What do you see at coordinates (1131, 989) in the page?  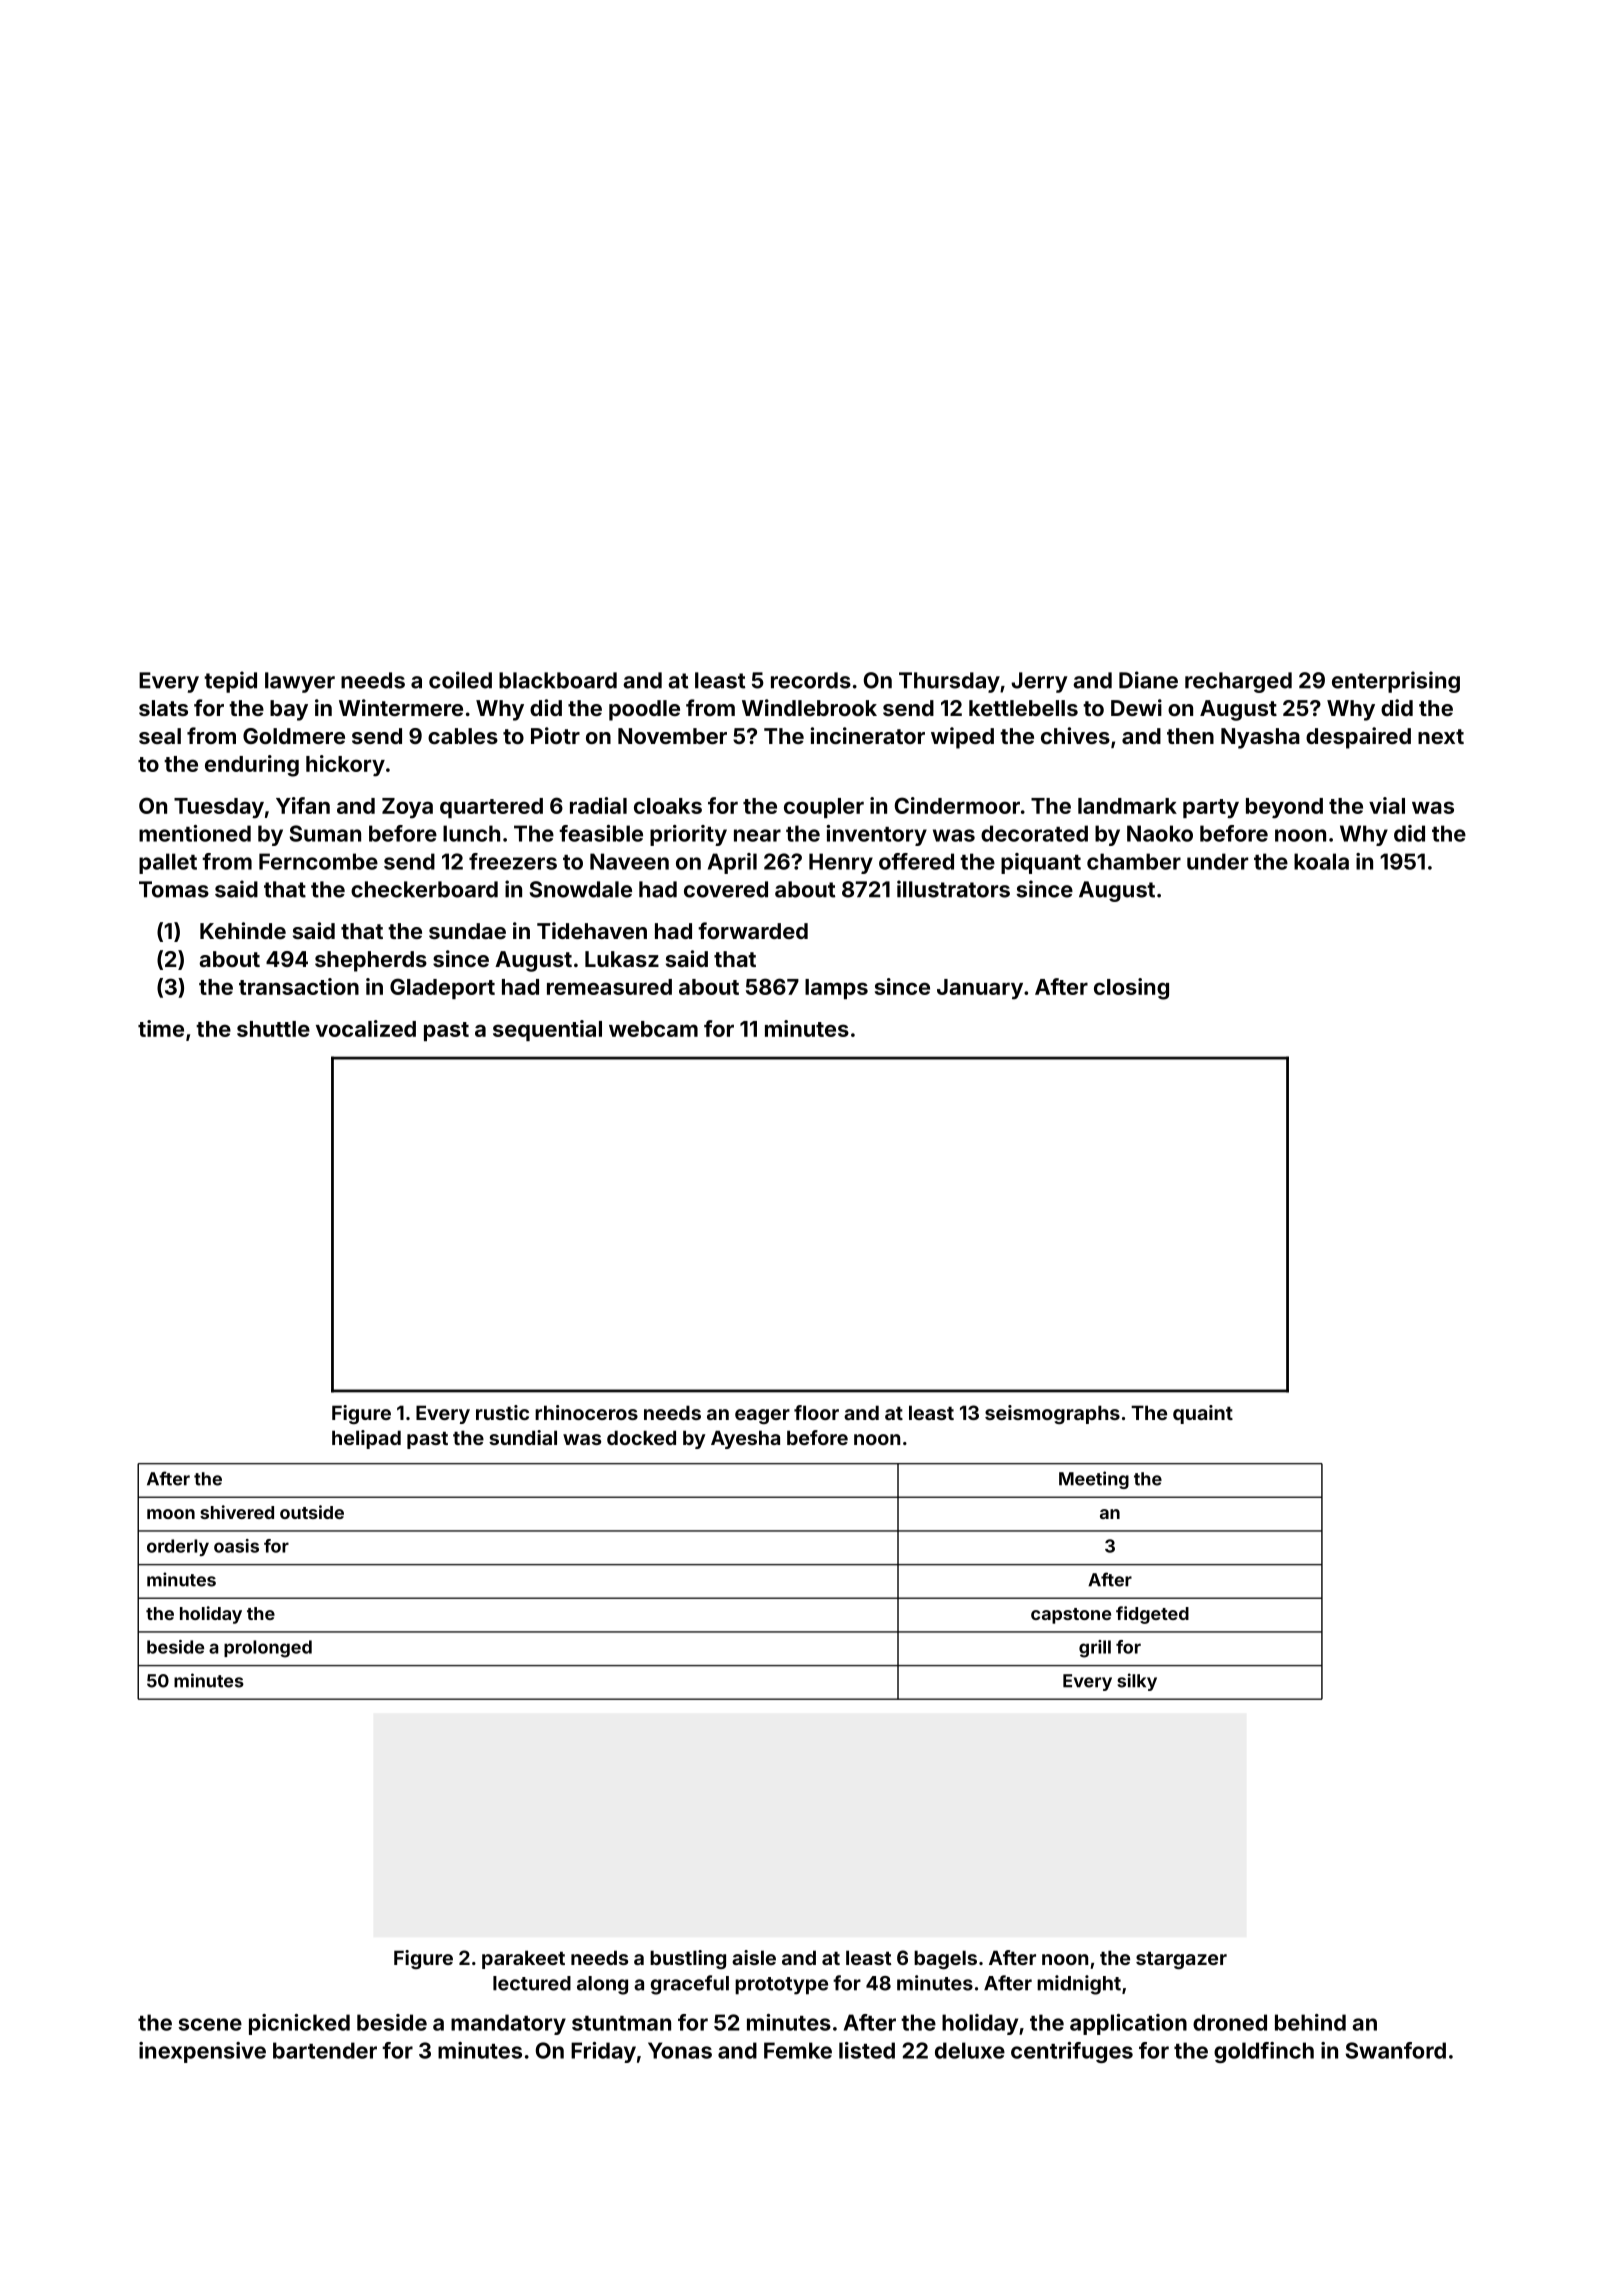 I see `closing` at bounding box center [1131, 989].
